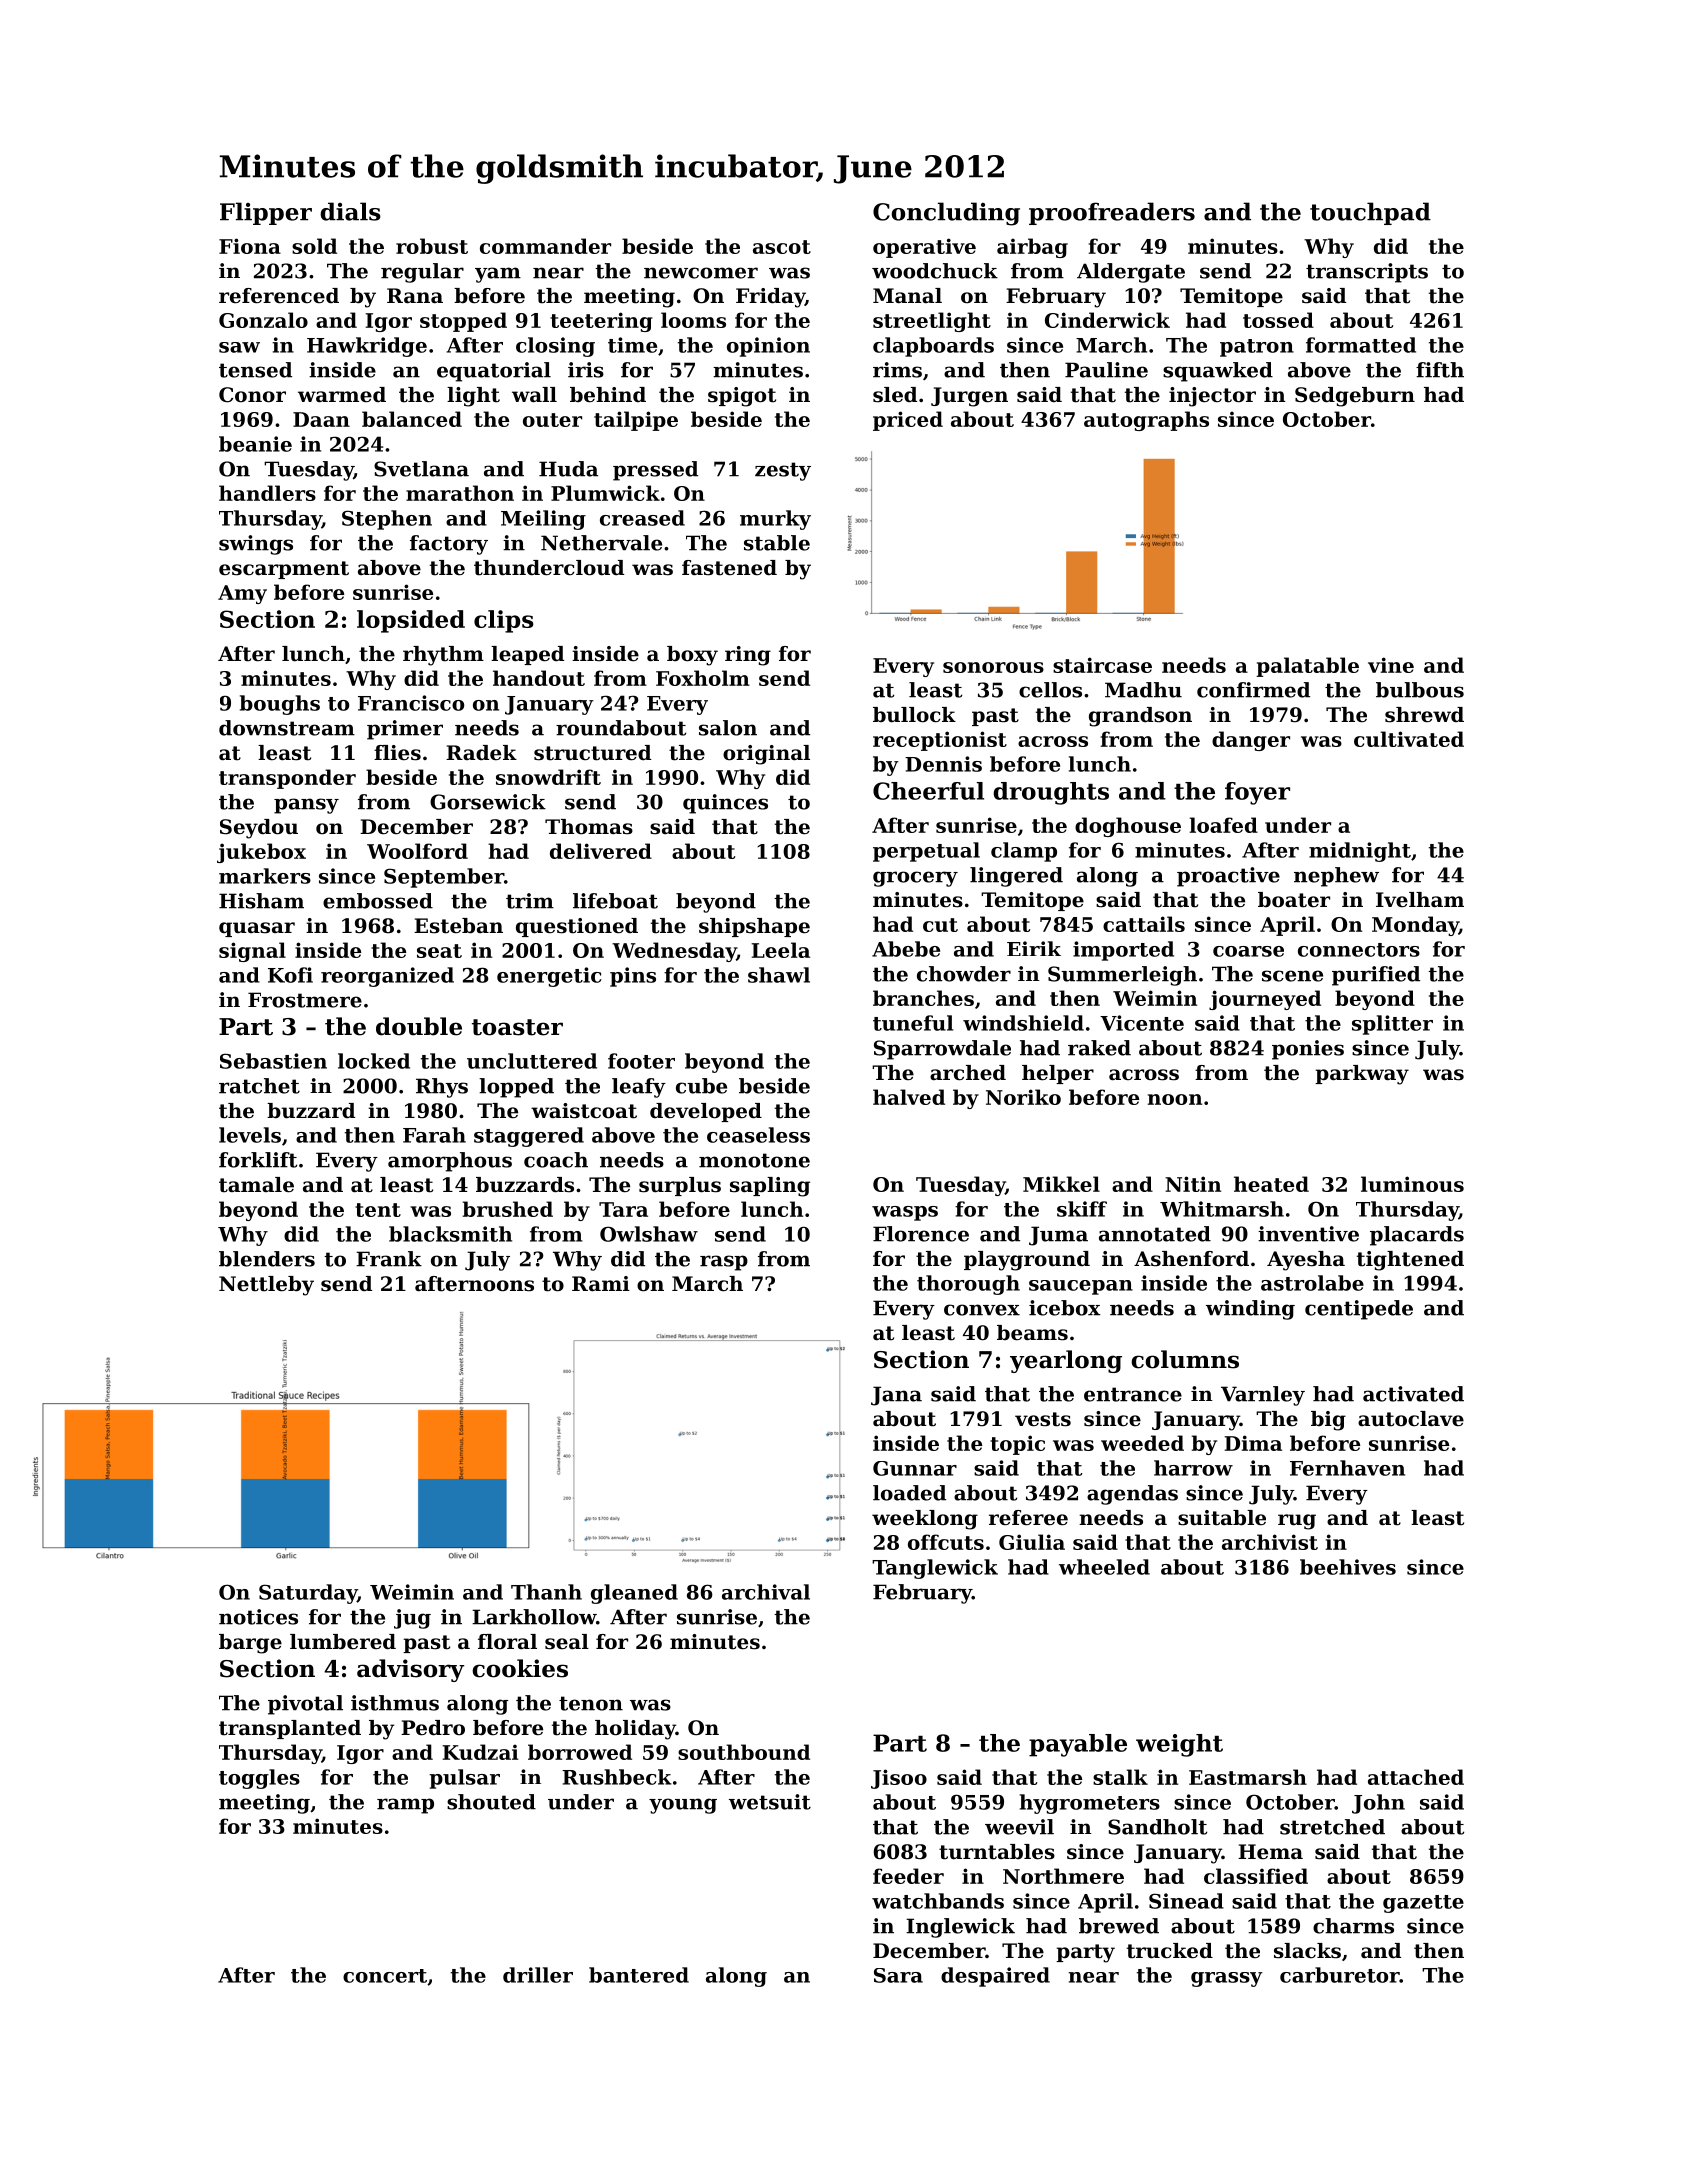  I want to click on driller, so click(538, 1975).
